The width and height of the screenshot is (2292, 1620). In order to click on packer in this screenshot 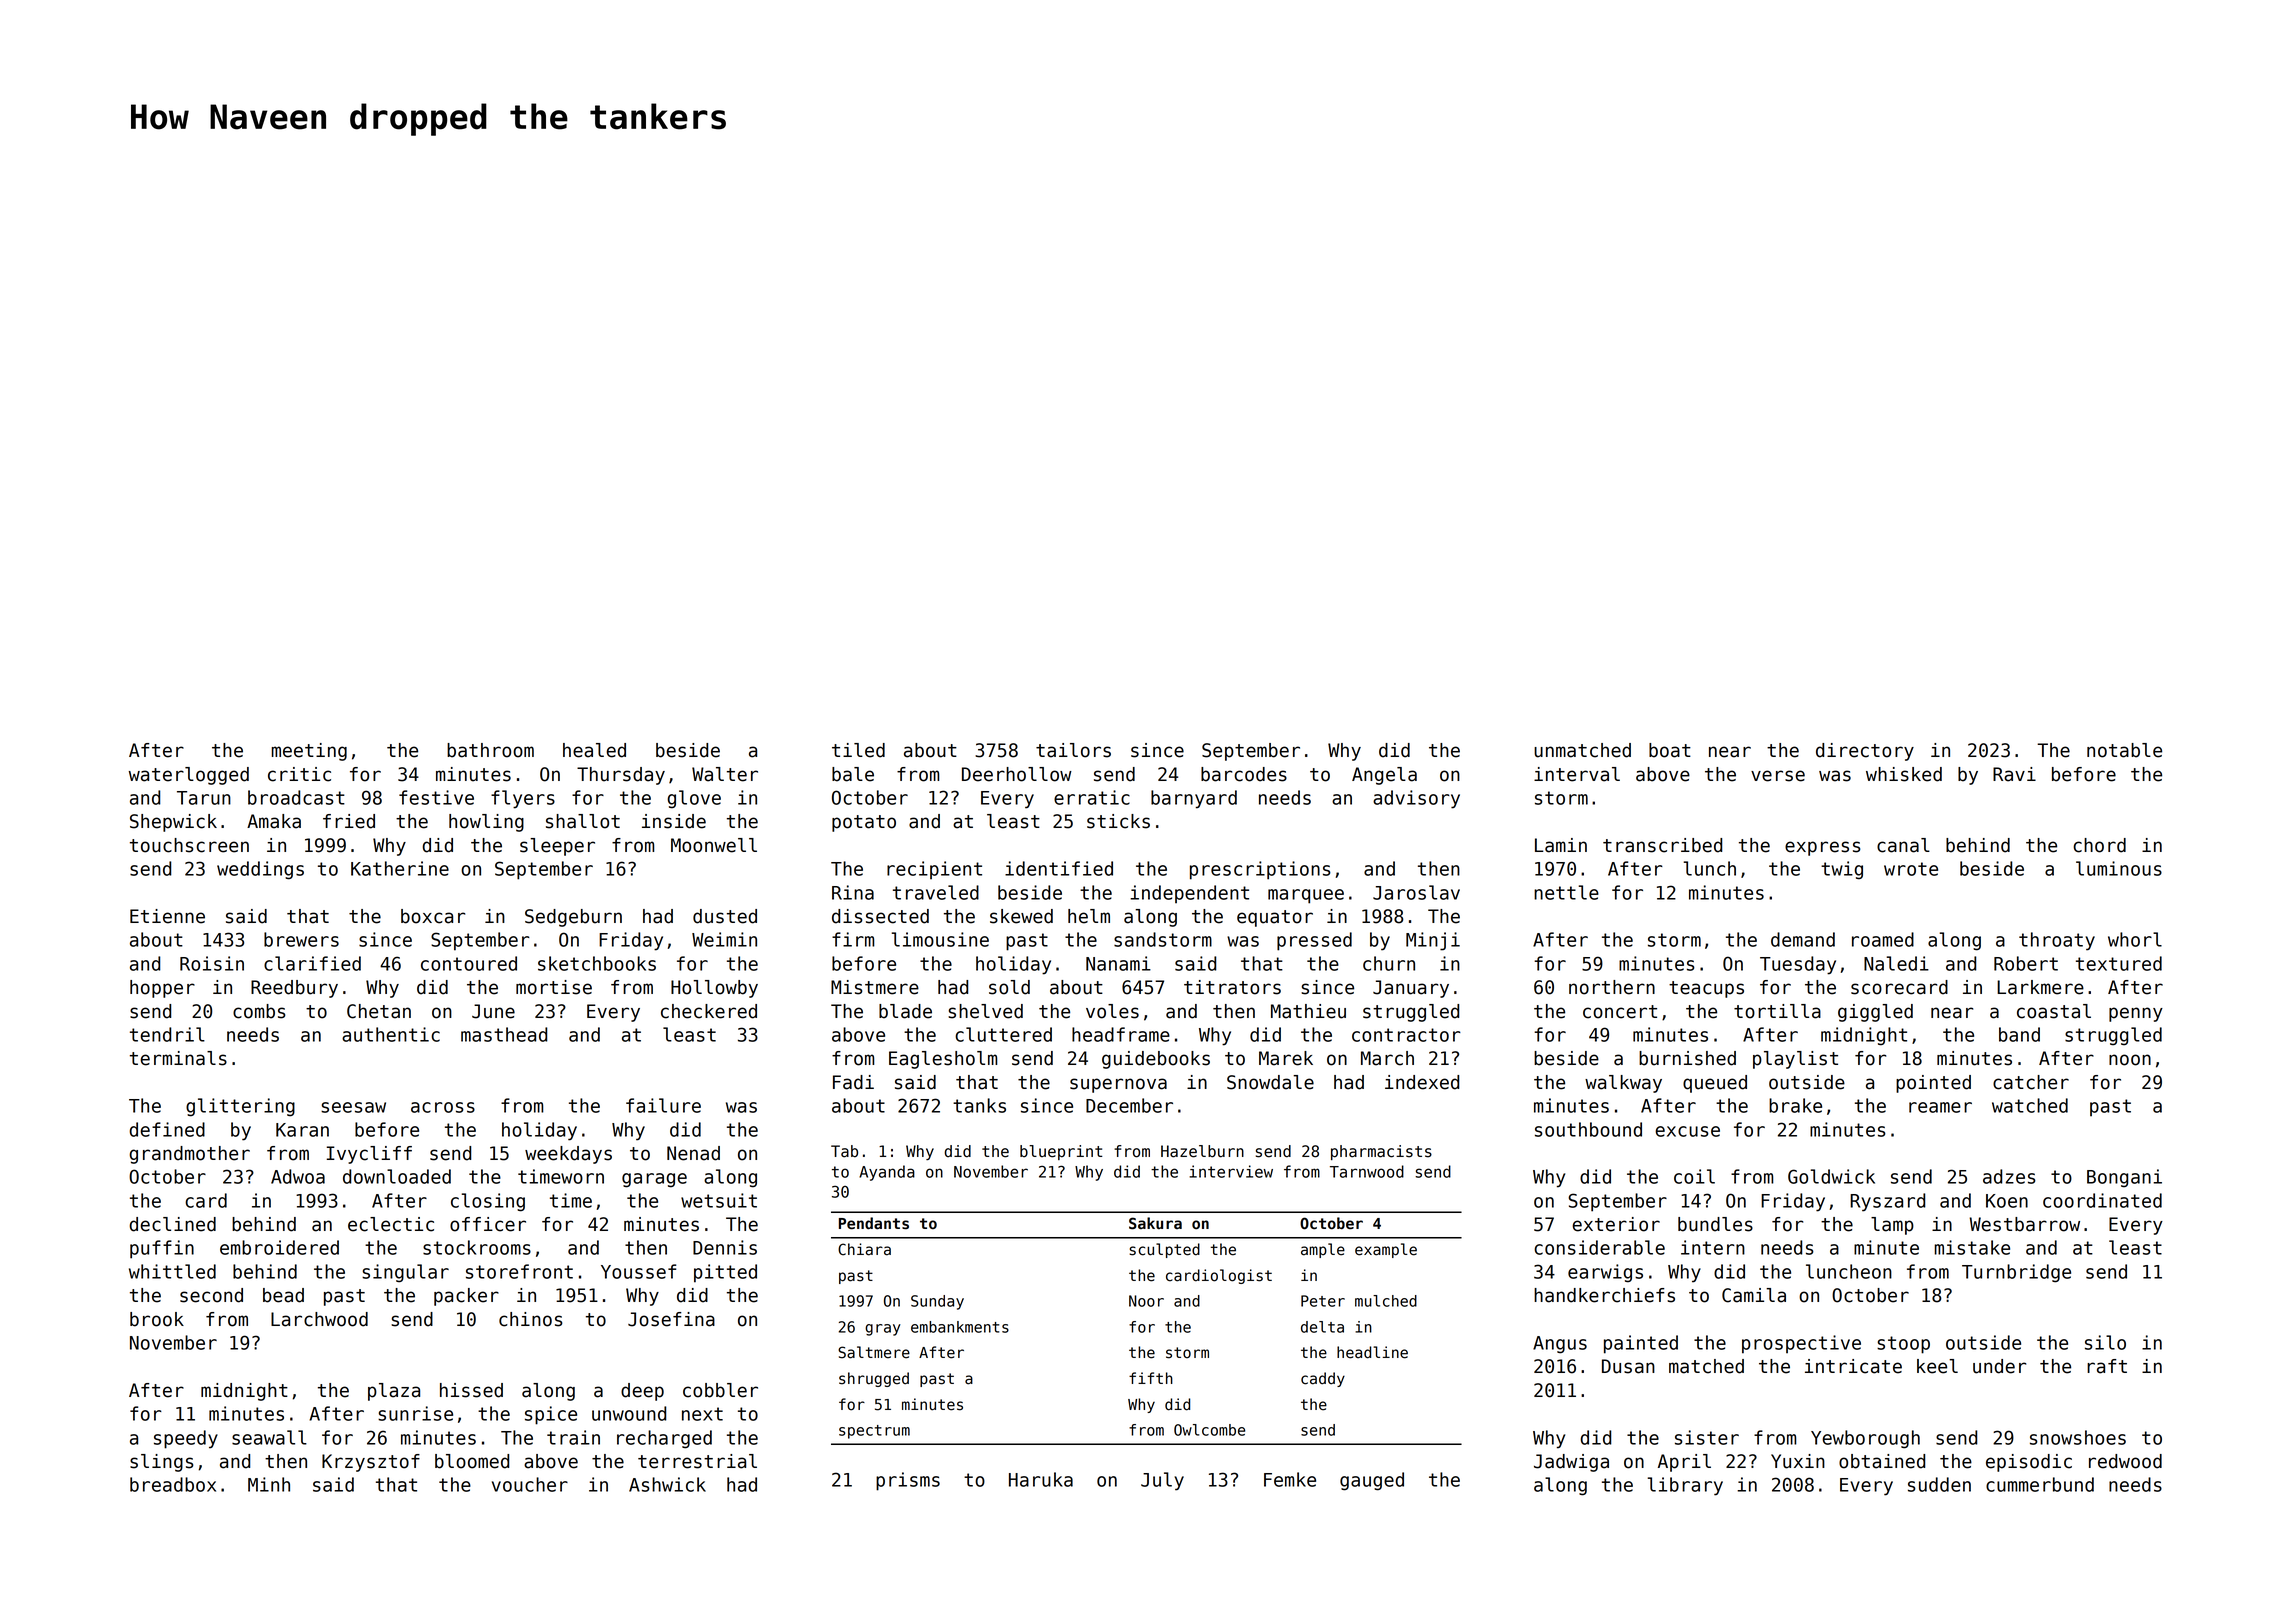, I will do `click(466, 1297)`.
